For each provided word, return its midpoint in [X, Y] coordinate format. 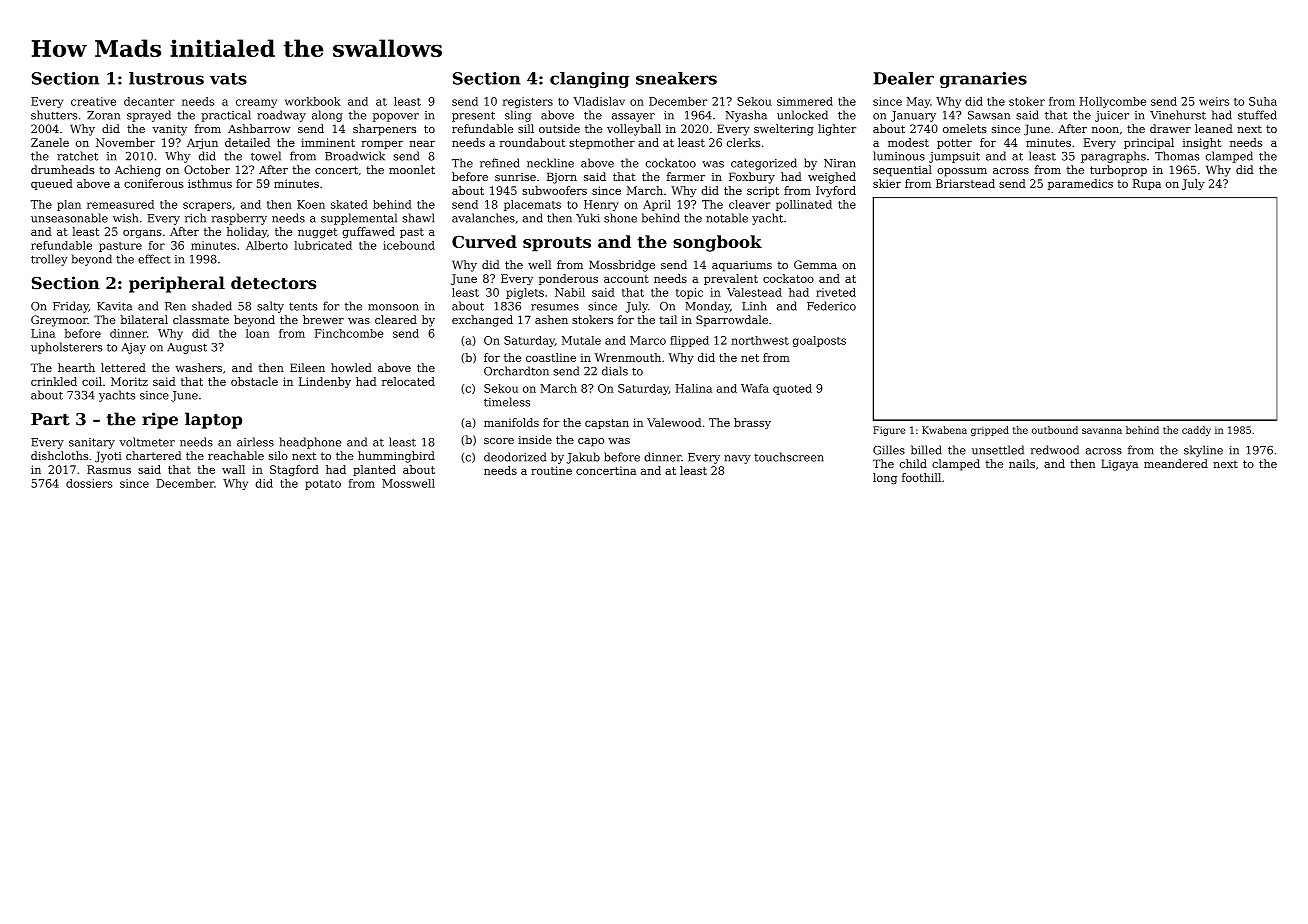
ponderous [568, 279]
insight [1202, 143]
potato [323, 485]
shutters [54, 115]
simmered [805, 101]
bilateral [144, 319]
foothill [921, 477]
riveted [836, 292]
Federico [831, 306]
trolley [49, 260]
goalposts [819, 341]
